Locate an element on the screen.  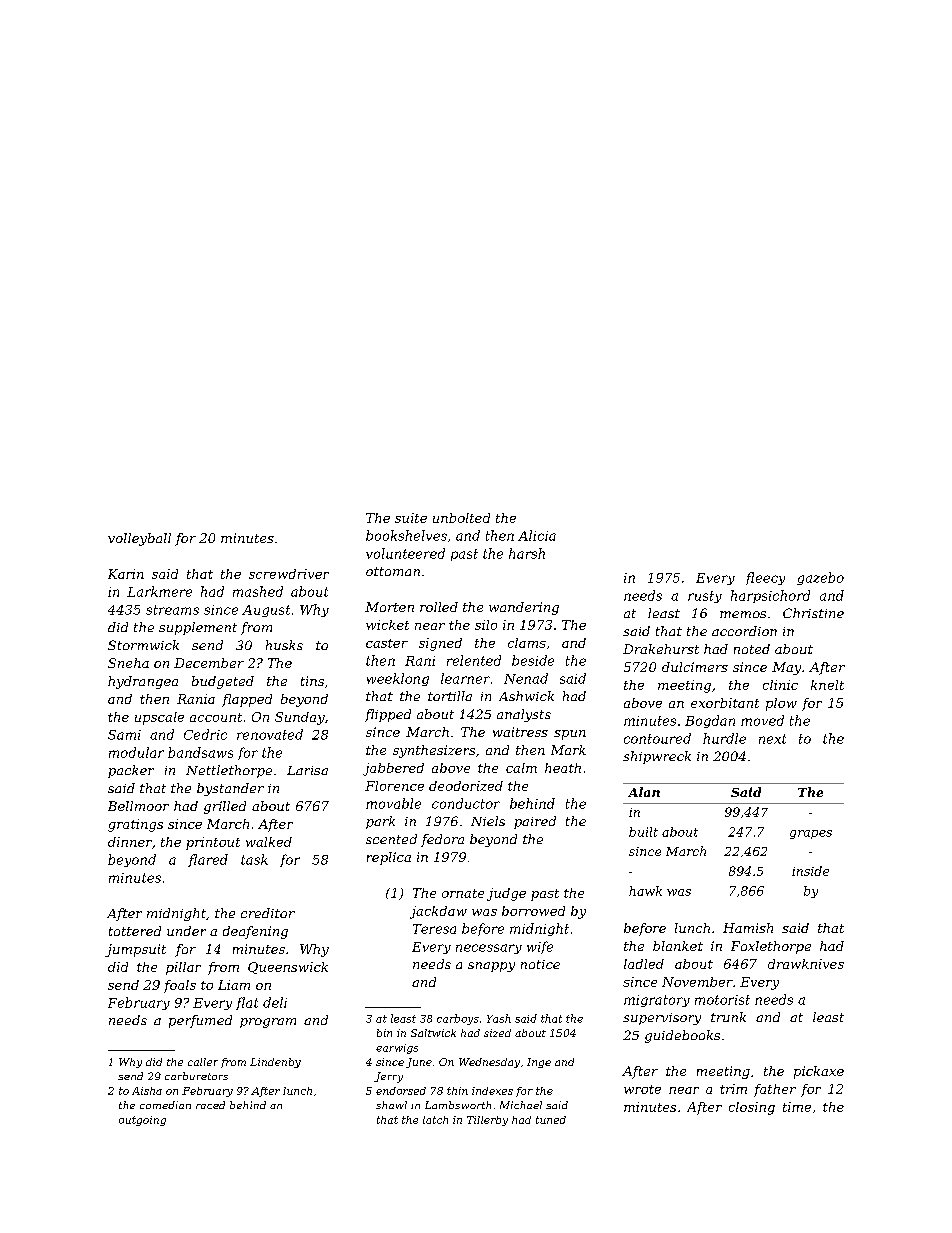
outgoing is located at coordinates (142, 1121).
